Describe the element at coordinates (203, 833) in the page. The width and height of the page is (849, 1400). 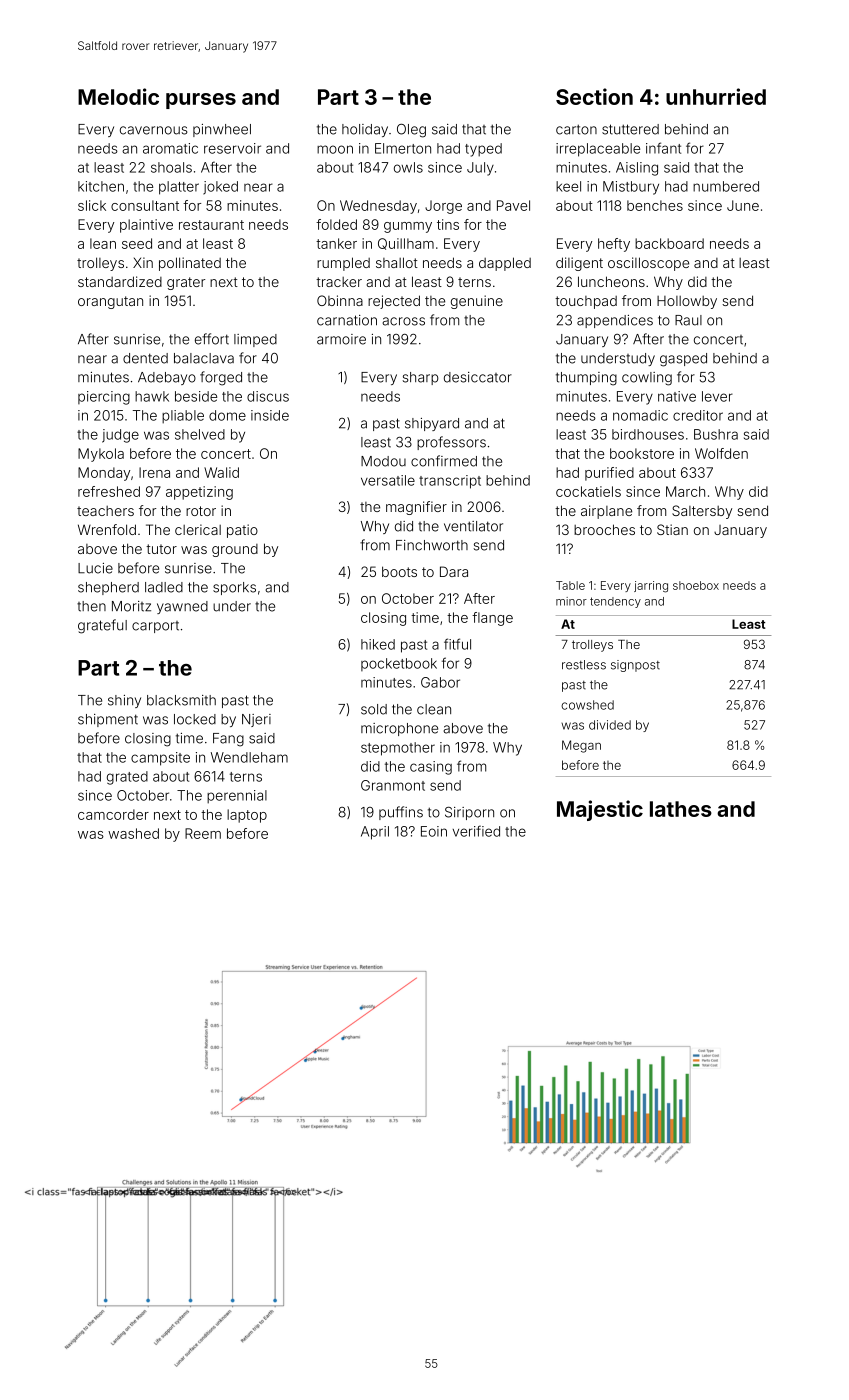
I see `Reem` at that location.
